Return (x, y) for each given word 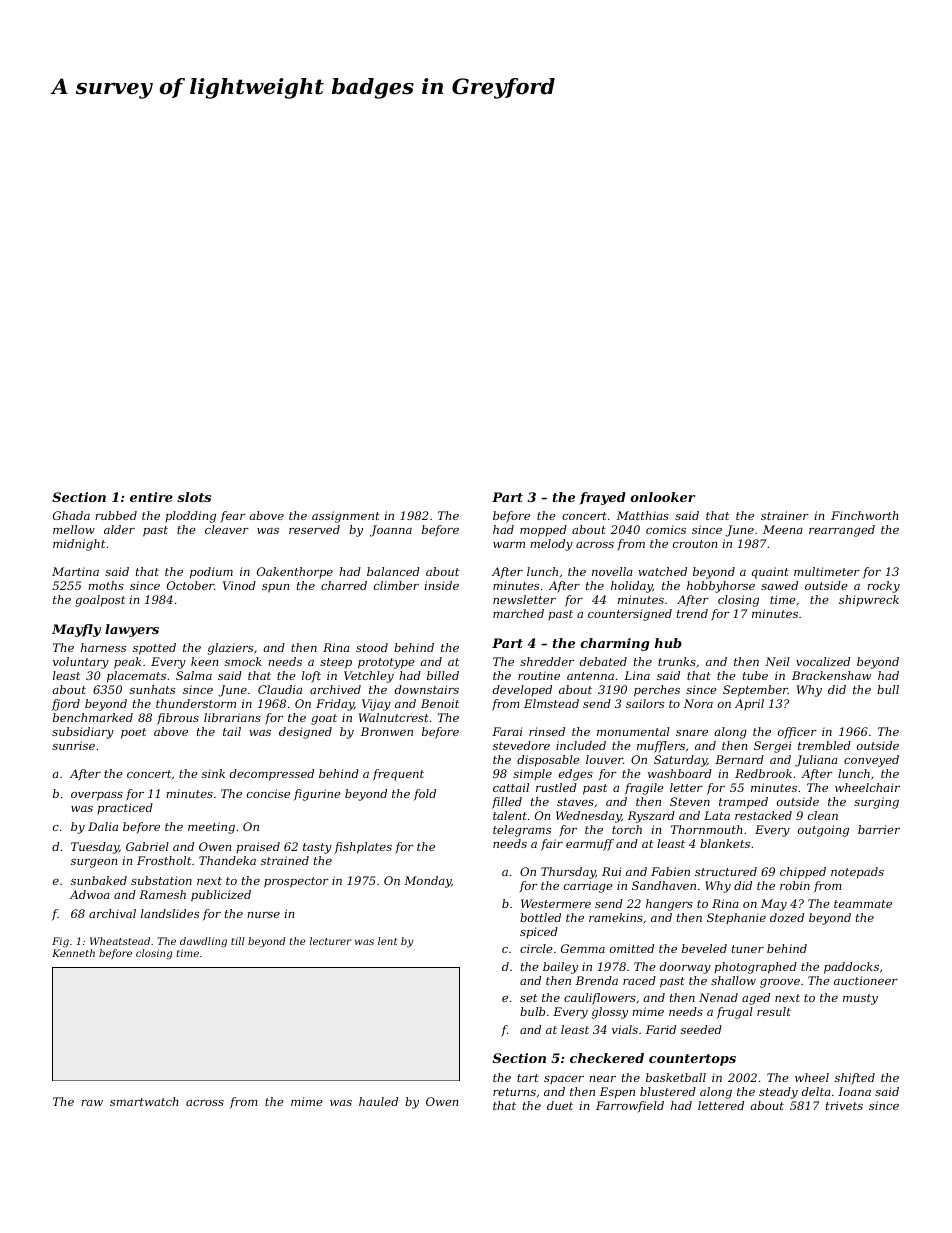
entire (151, 497)
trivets (844, 1105)
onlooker (662, 497)
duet (560, 1105)
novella (612, 571)
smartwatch (144, 1101)
